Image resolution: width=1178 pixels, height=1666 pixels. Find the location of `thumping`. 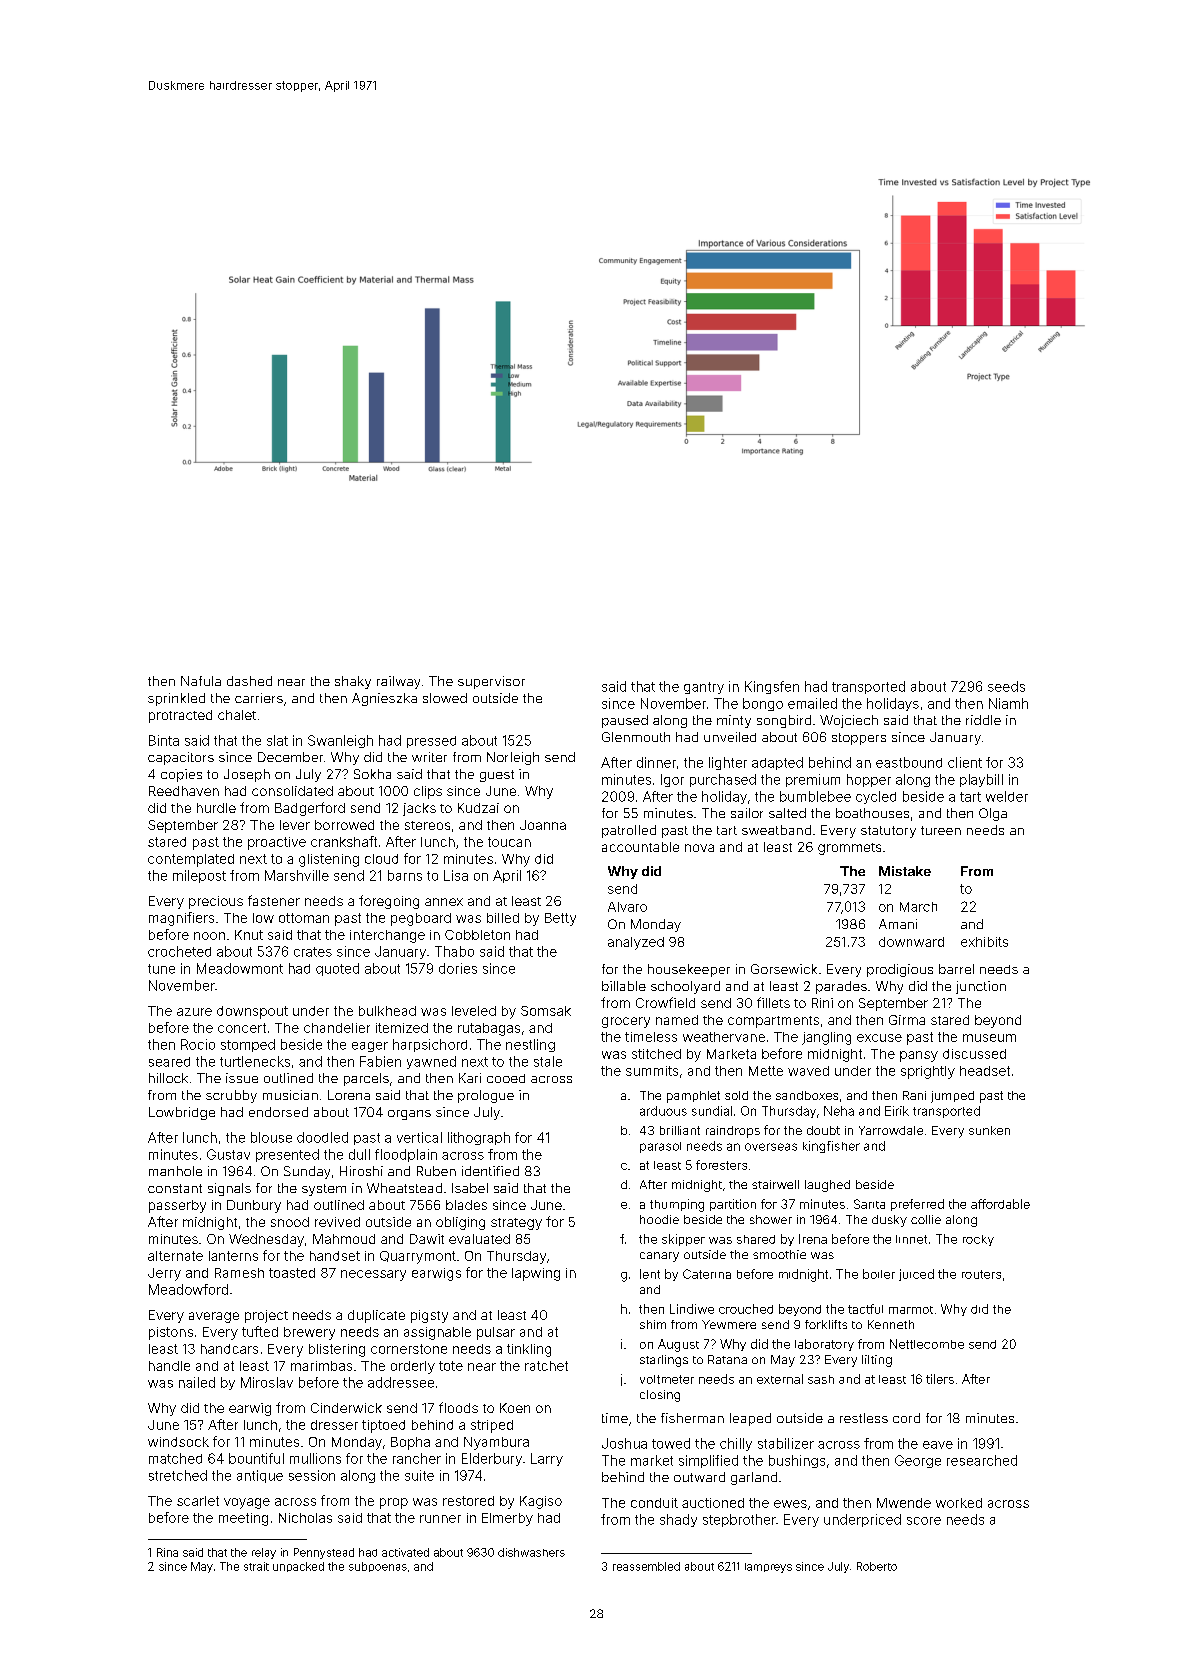

thumping is located at coordinates (677, 1205).
